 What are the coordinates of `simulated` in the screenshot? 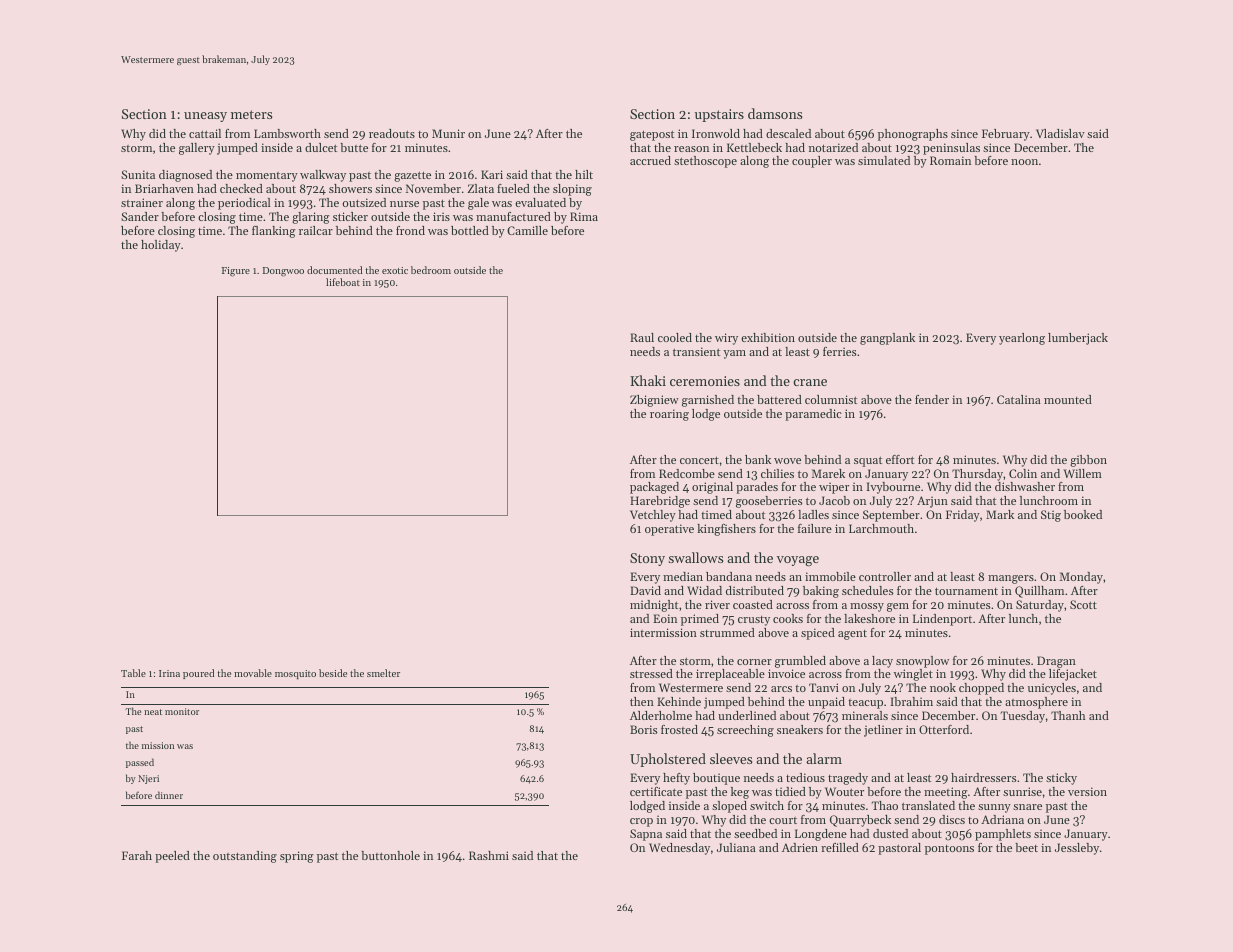 It's located at (884, 160).
